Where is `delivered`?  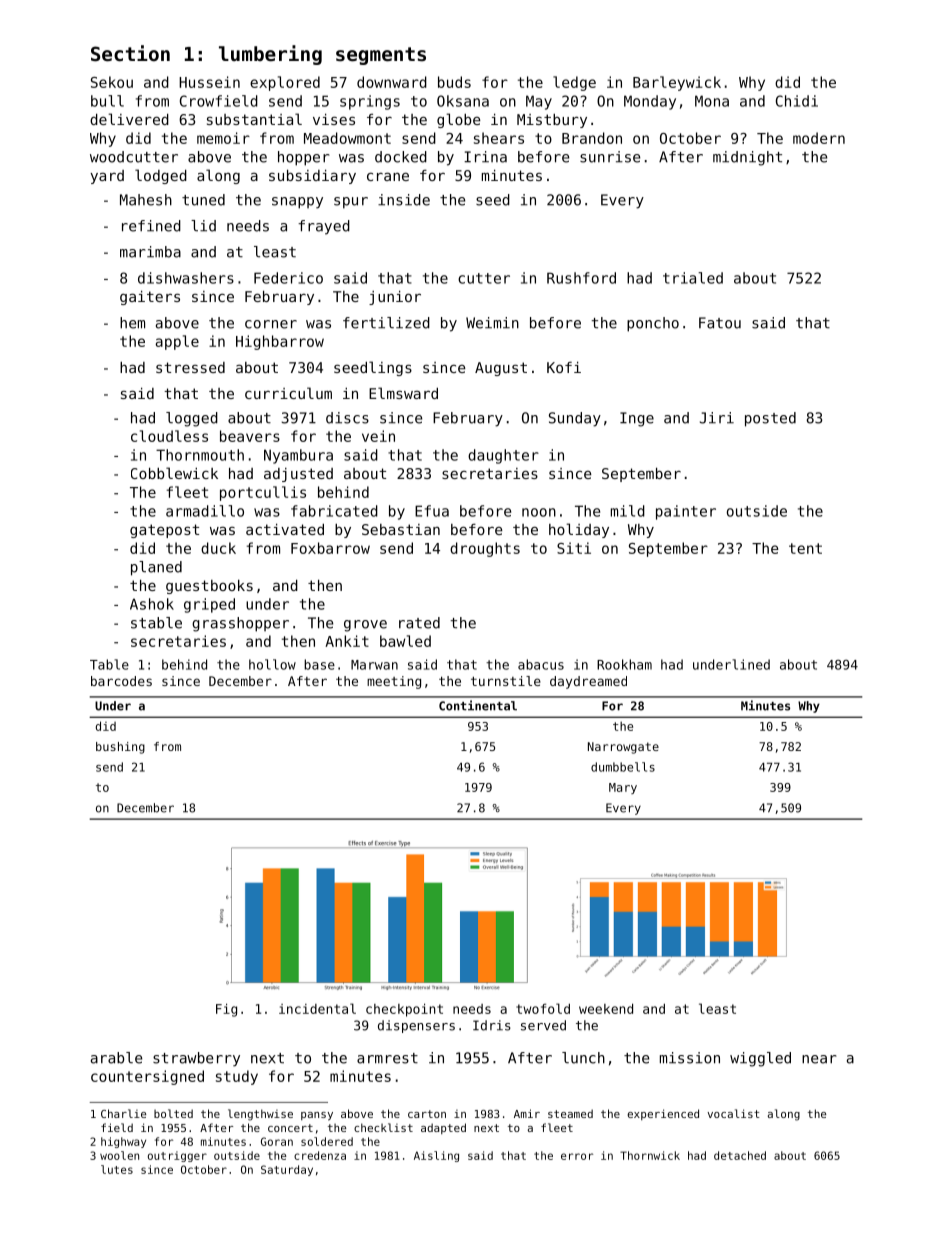 delivered is located at coordinates (129, 119).
